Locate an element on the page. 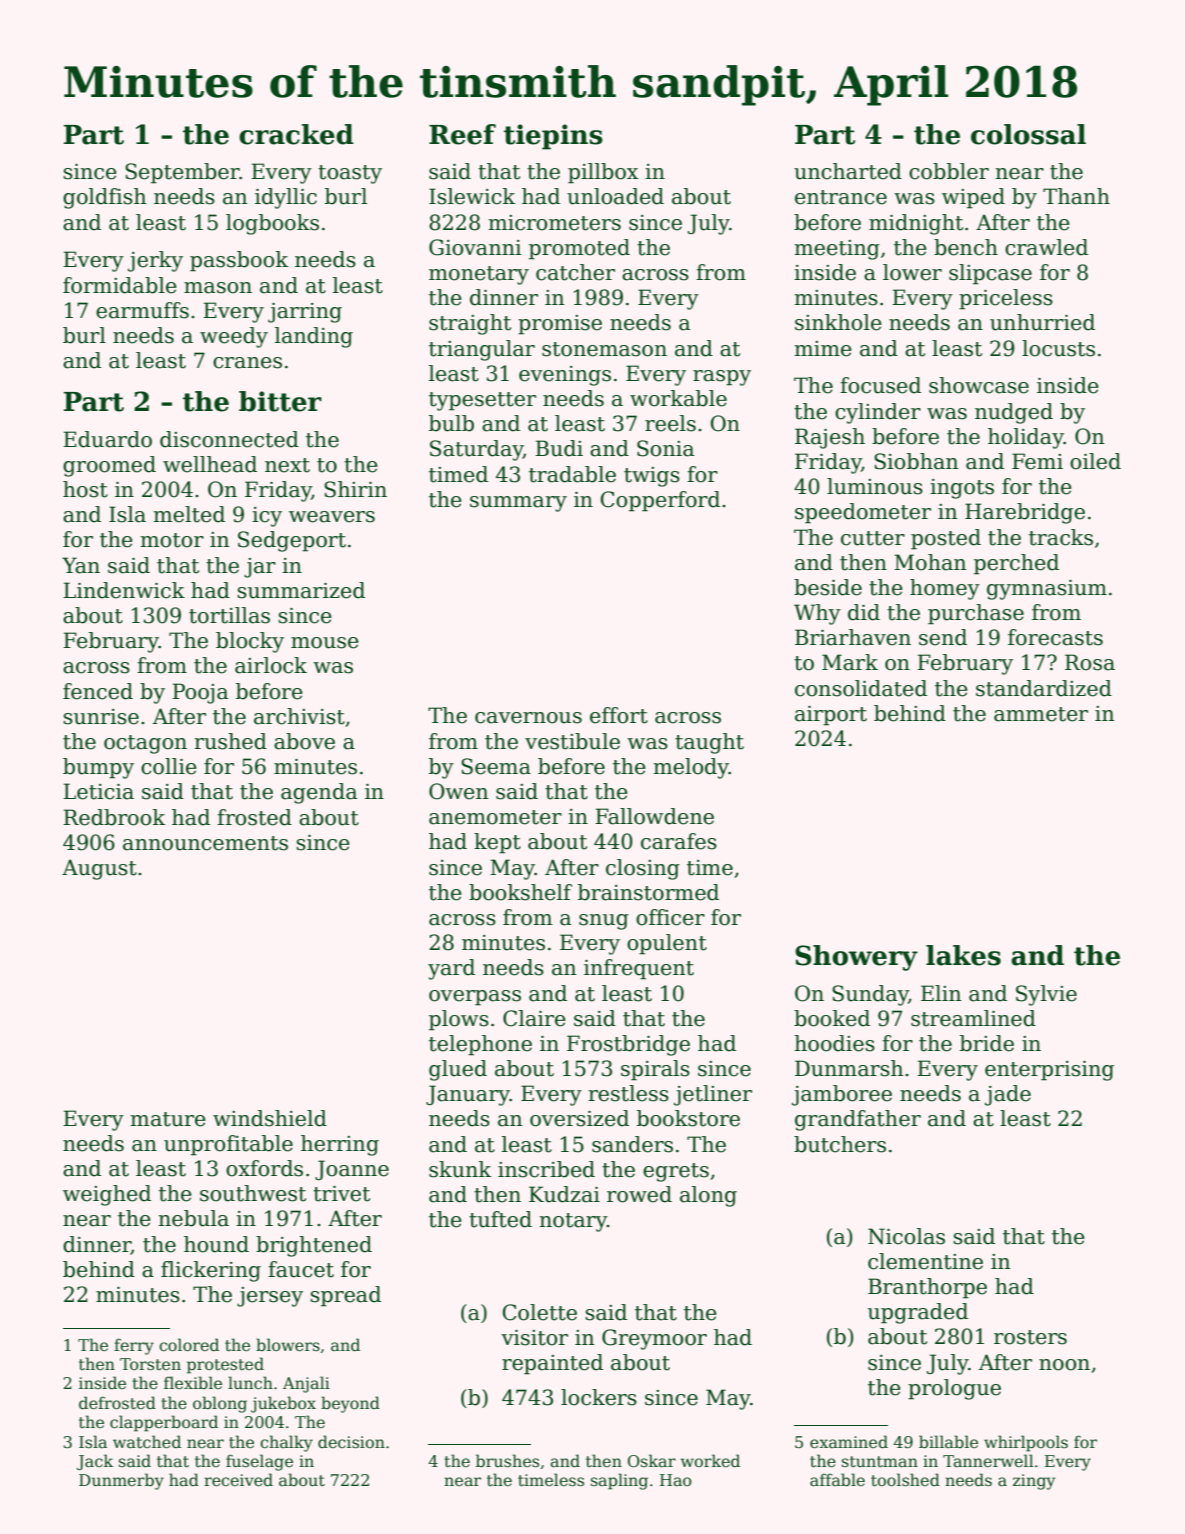 Image resolution: width=1185 pixels, height=1534 pixels. September is located at coordinates (182, 173).
